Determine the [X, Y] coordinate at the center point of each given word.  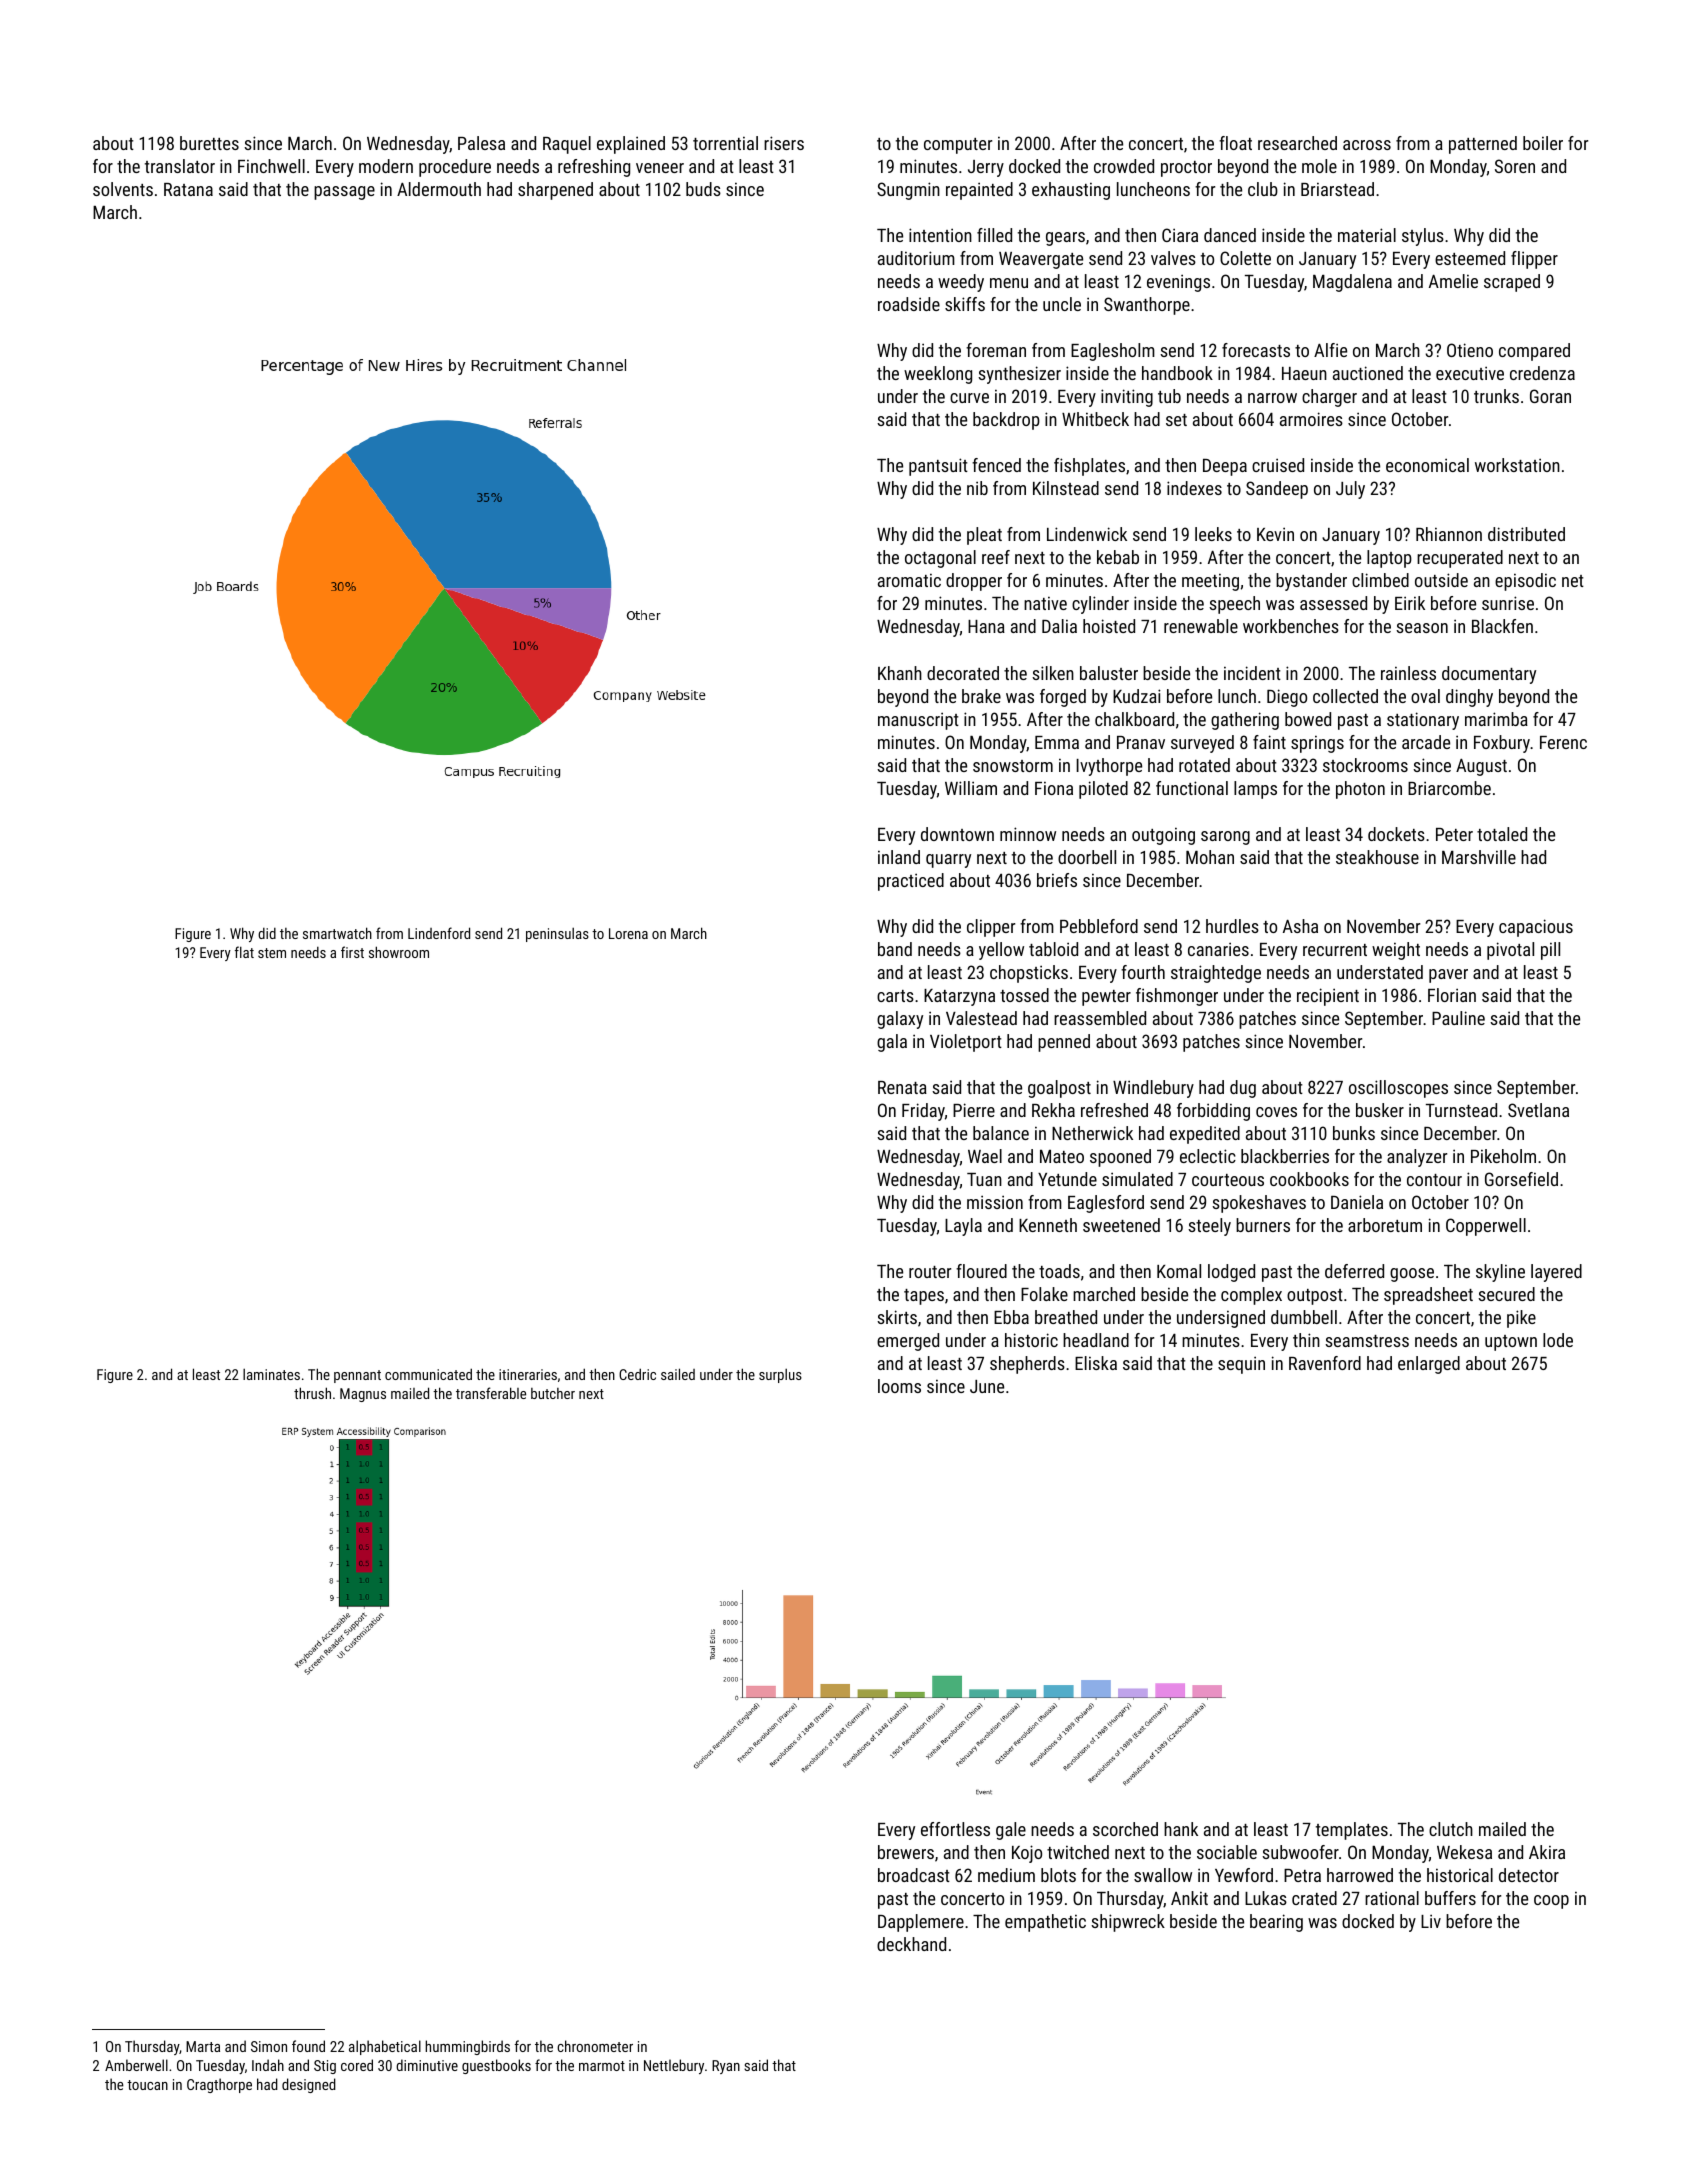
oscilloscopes [1398, 1089]
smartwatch [337, 933]
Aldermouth [439, 189]
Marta [203, 2046]
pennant [357, 1376]
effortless [955, 1829]
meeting [1210, 582]
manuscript [918, 721]
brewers [906, 1852]
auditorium [916, 258]
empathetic [1045, 1923]
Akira [1547, 1852]
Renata [902, 1087]
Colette [1245, 258]
